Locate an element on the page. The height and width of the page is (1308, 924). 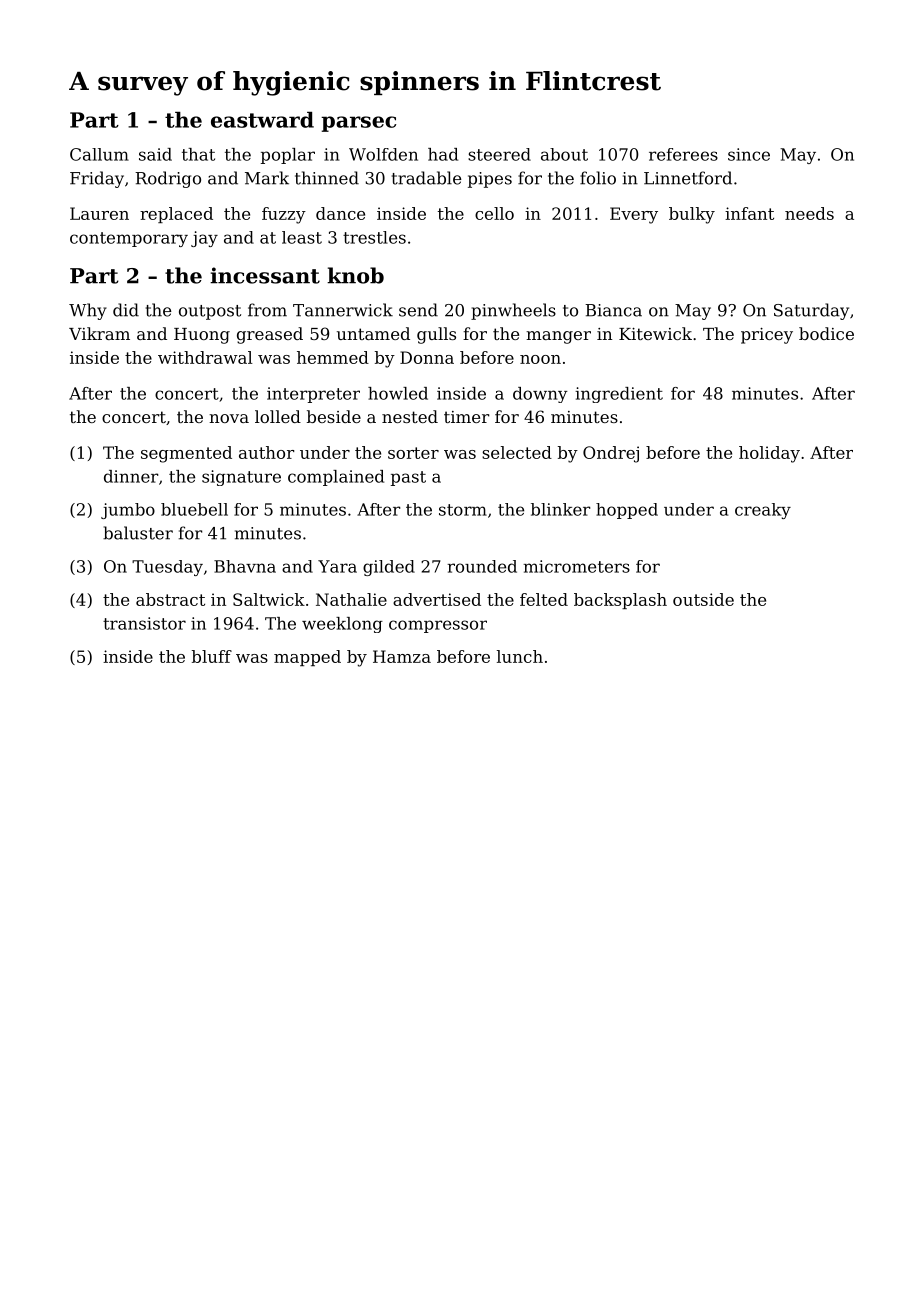
about is located at coordinates (564, 154).
